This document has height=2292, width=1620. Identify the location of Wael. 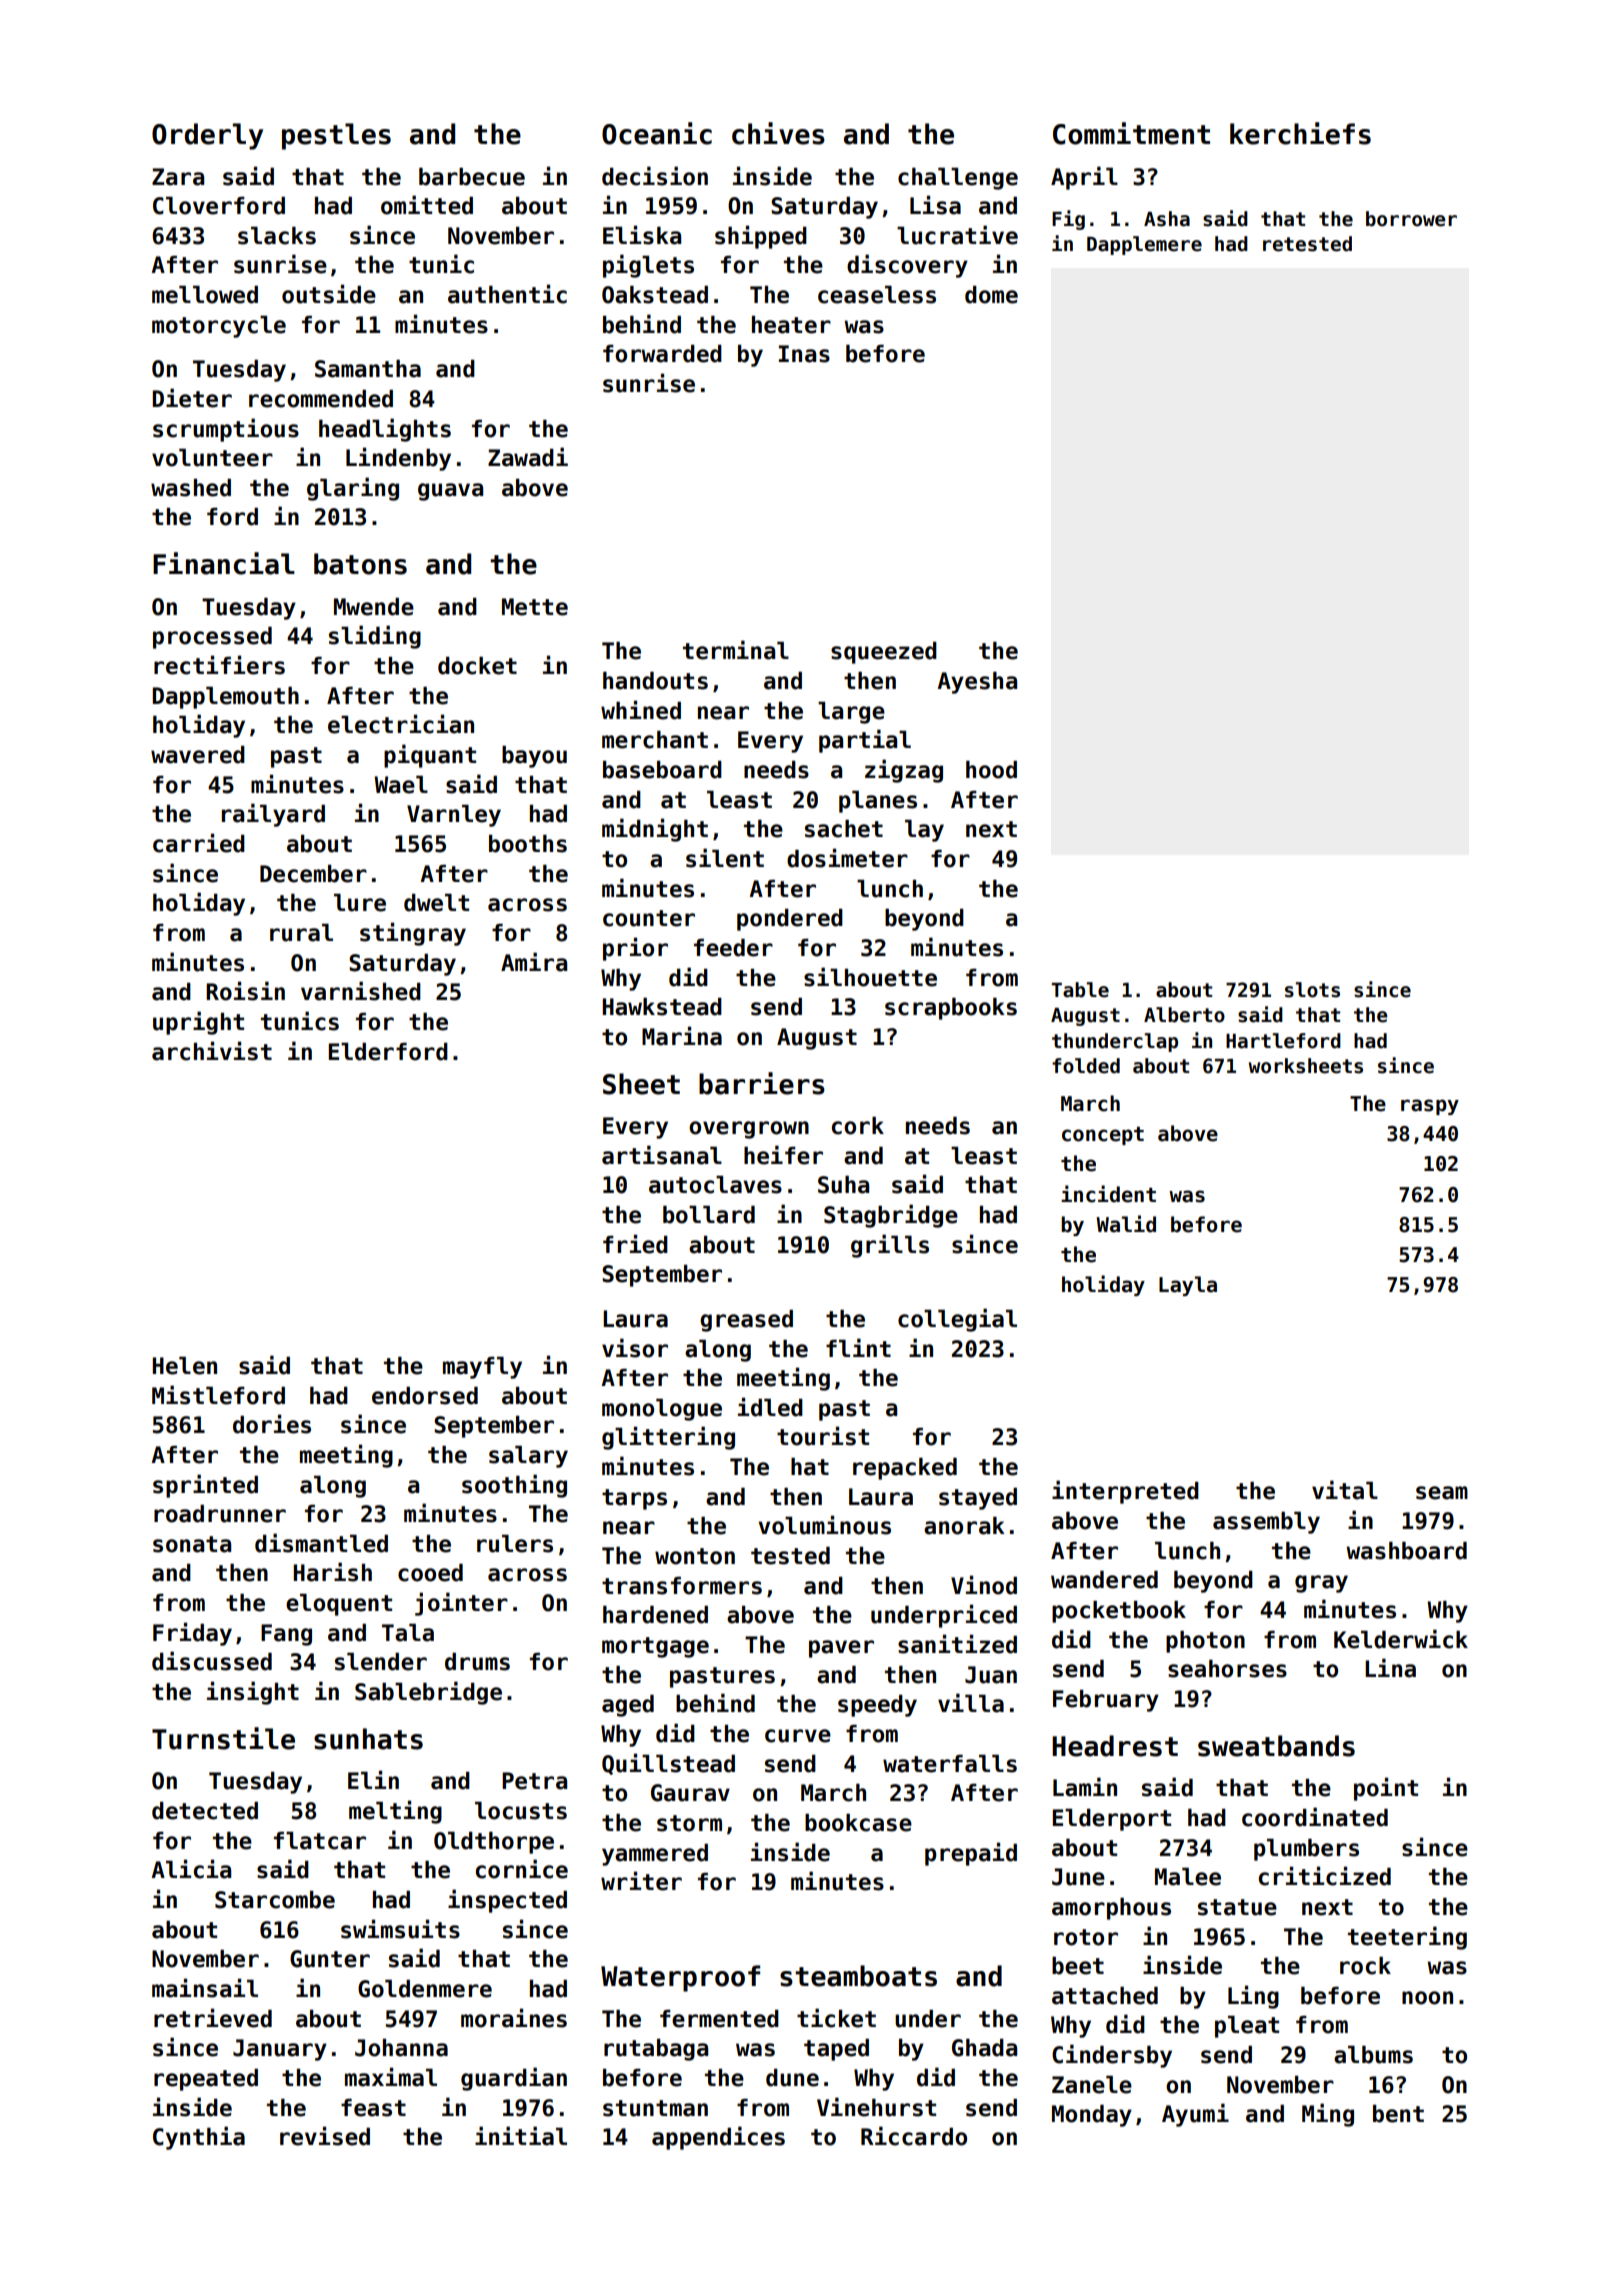
(401, 785).
